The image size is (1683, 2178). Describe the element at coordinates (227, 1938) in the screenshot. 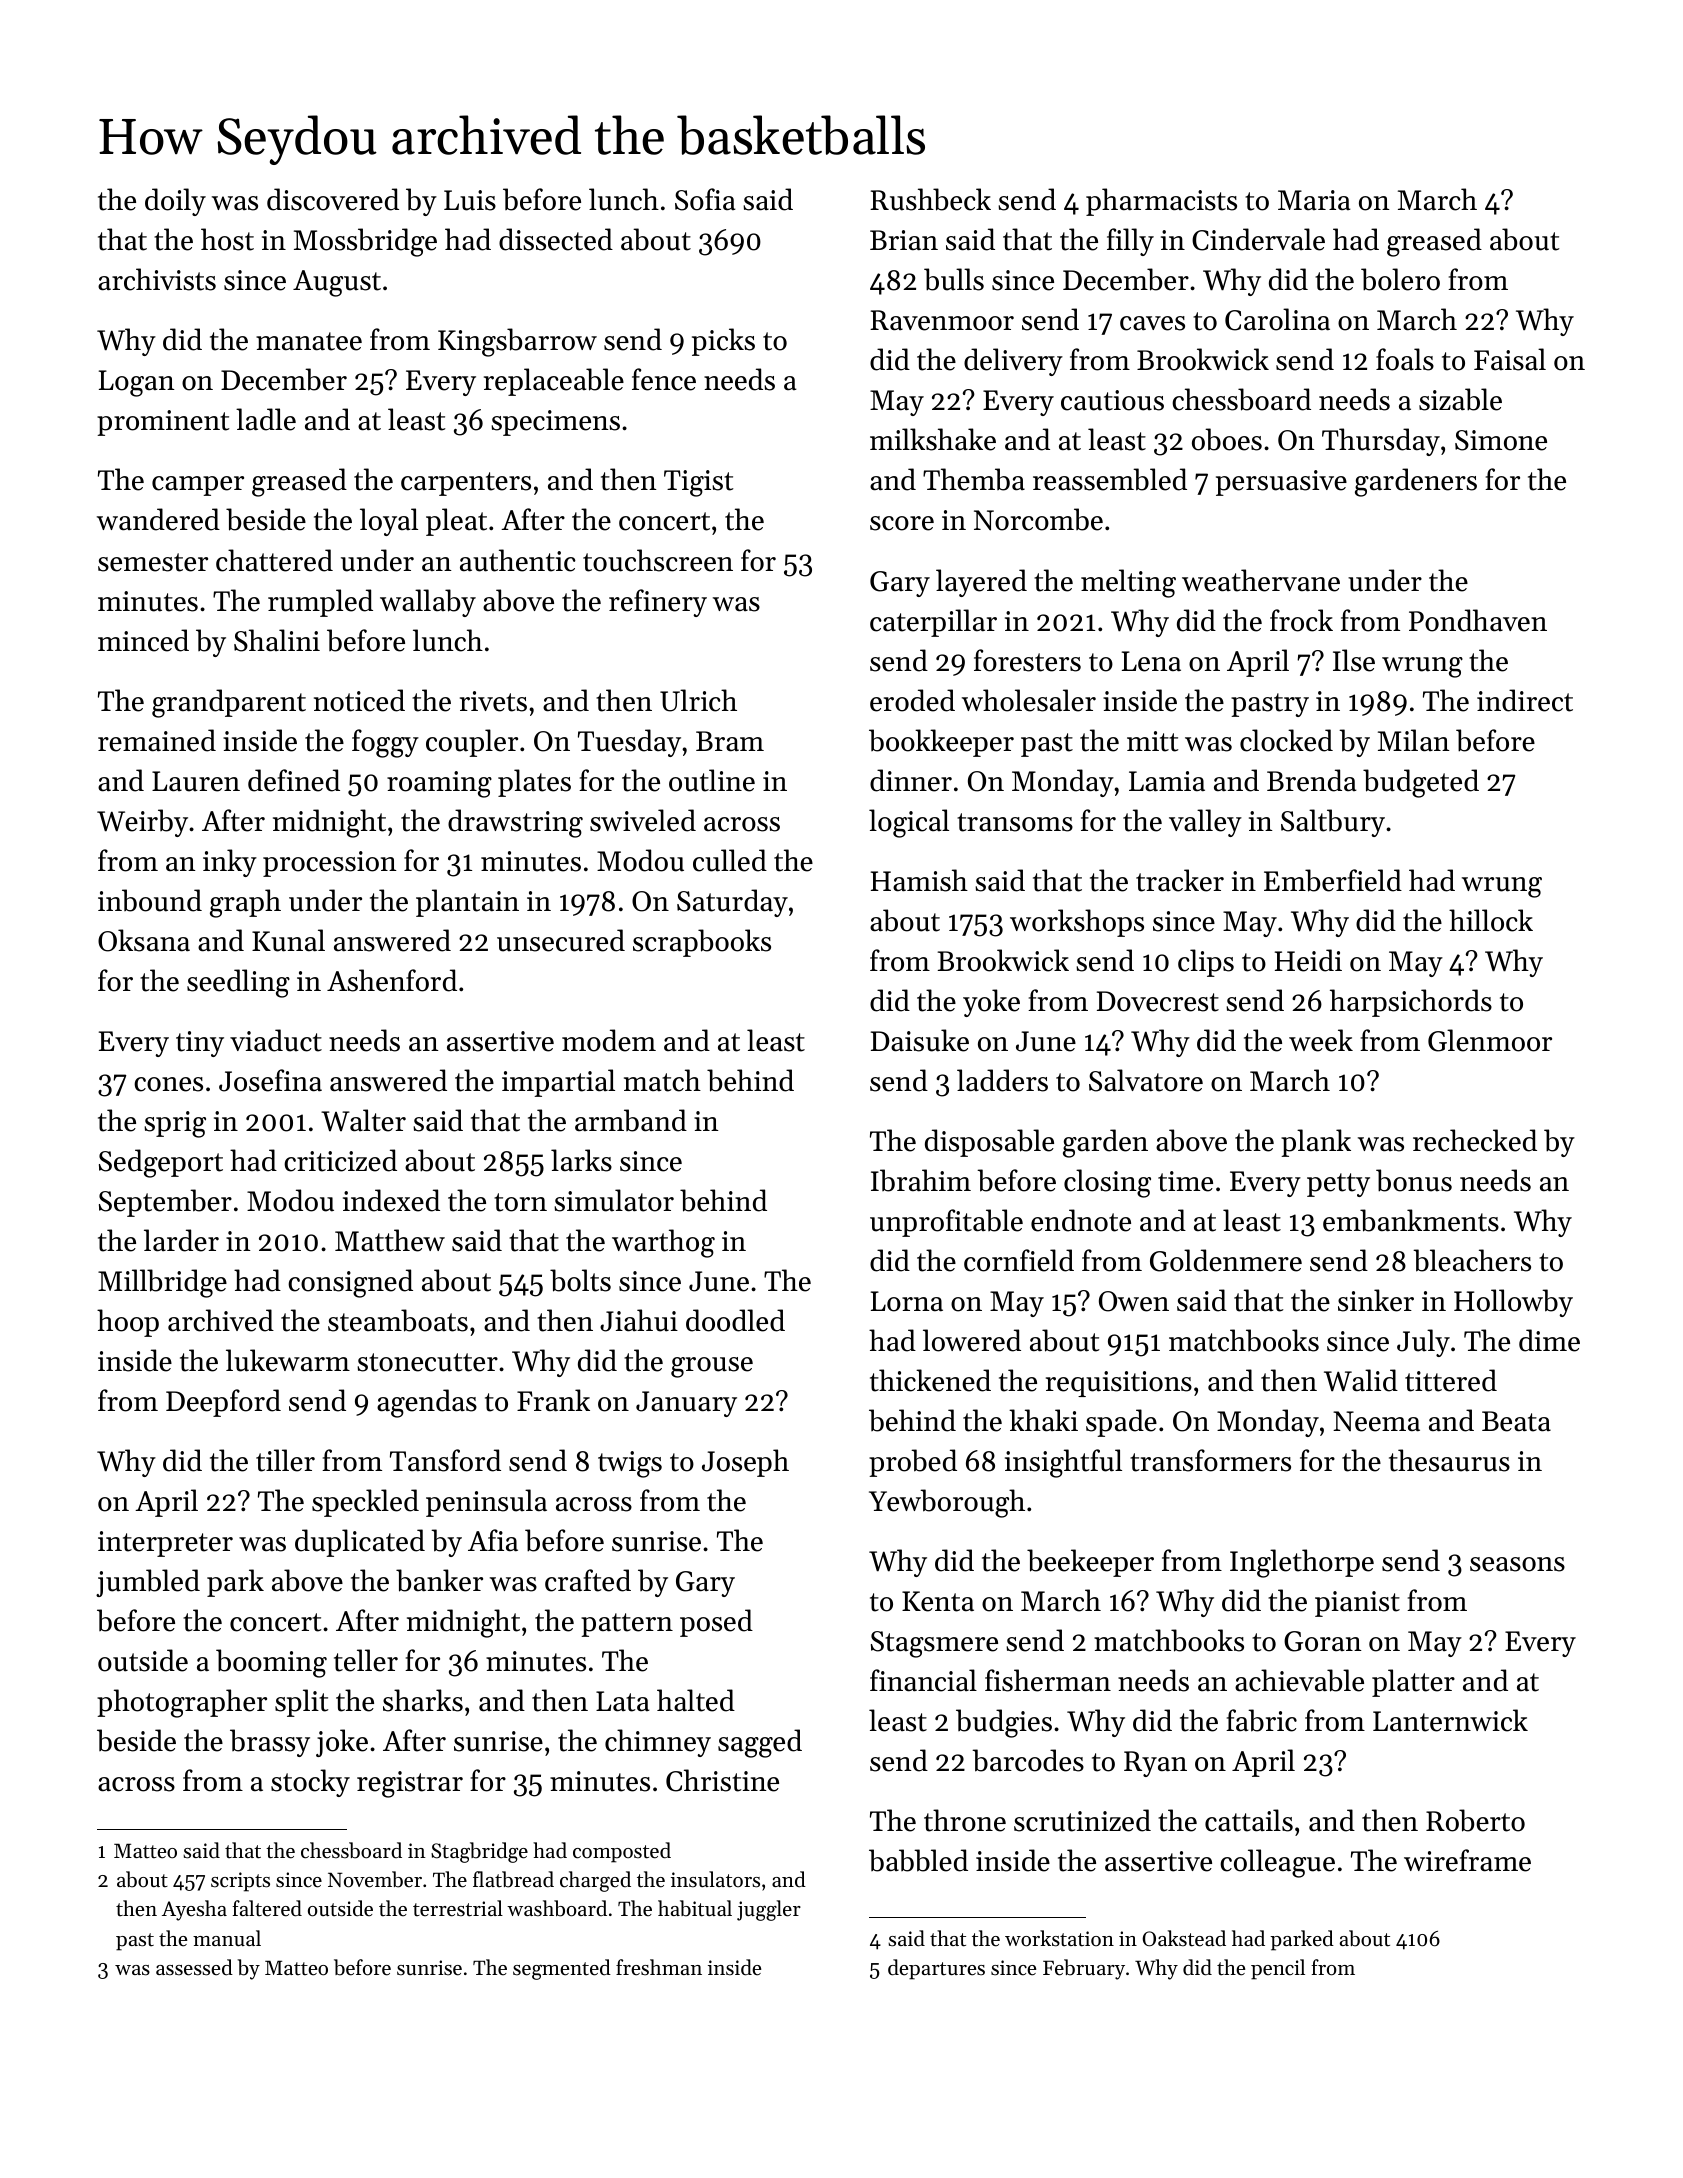

I see `manual` at that location.
